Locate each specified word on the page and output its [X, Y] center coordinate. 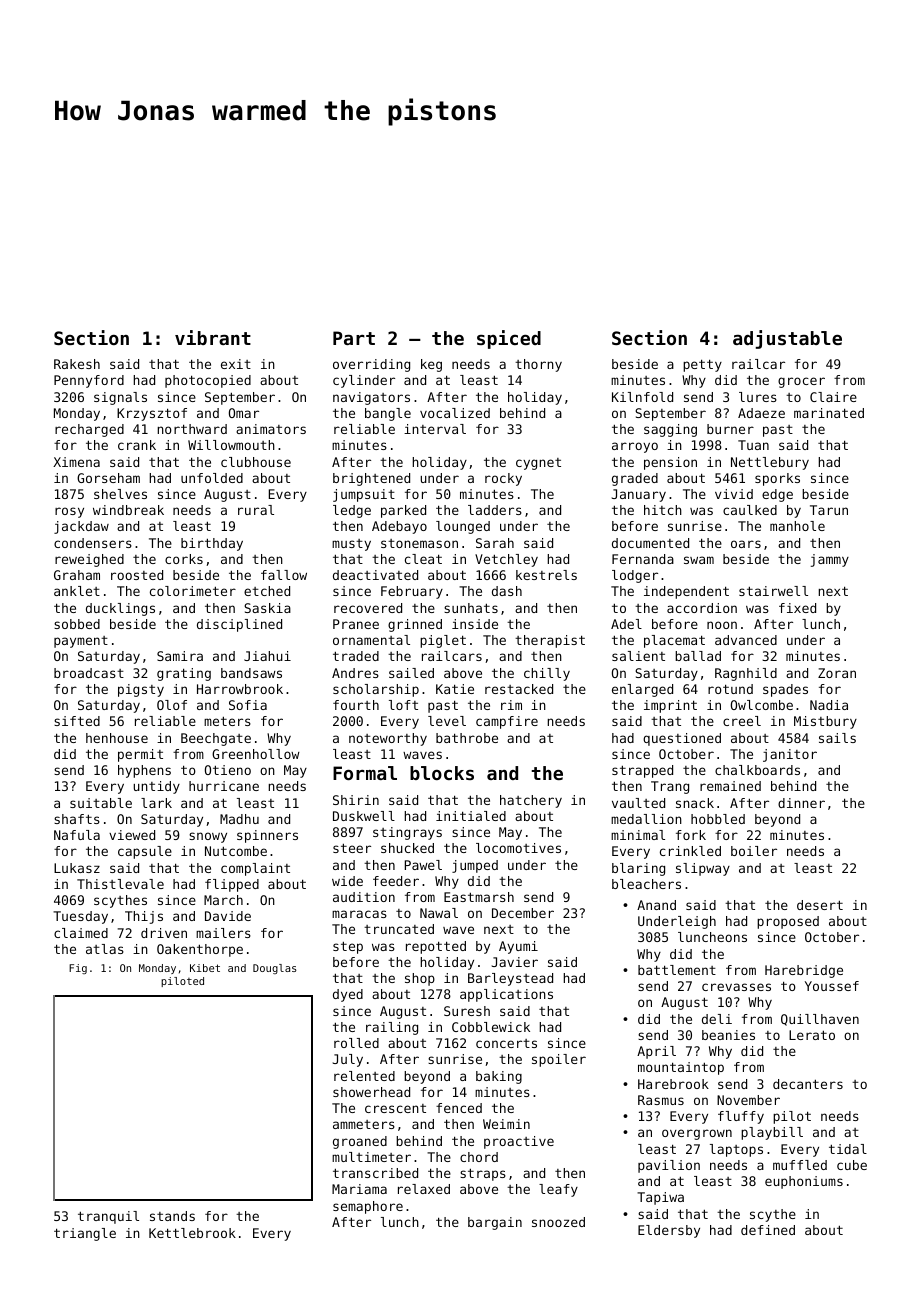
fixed [797, 608]
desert [820, 905]
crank [137, 445]
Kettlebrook [192, 1233]
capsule [145, 852]
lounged [463, 527]
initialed [471, 816]
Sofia [248, 705]
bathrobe [467, 738]
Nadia [829, 705]
